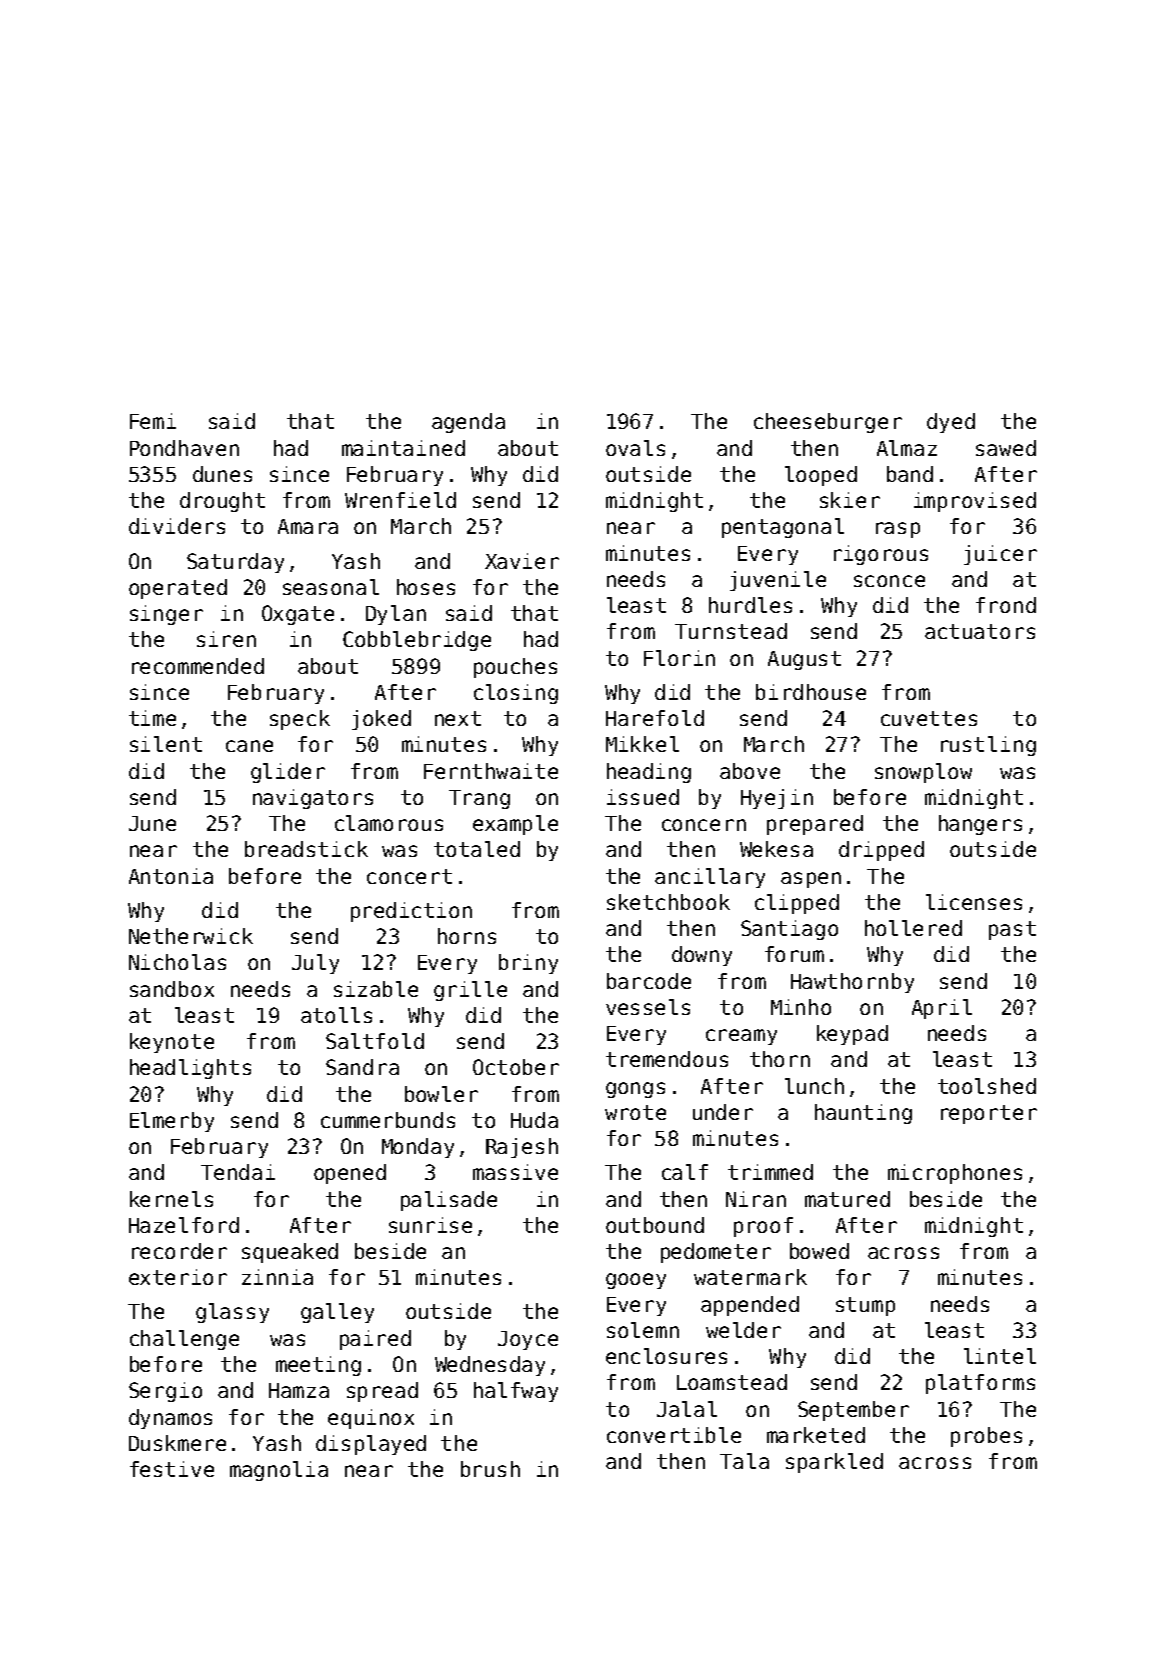 The image size is (1165, 1654). What do you see at coordinates (522, 561) in the screenshot?
I see `Xavier` at bounding box center [522, 561].
